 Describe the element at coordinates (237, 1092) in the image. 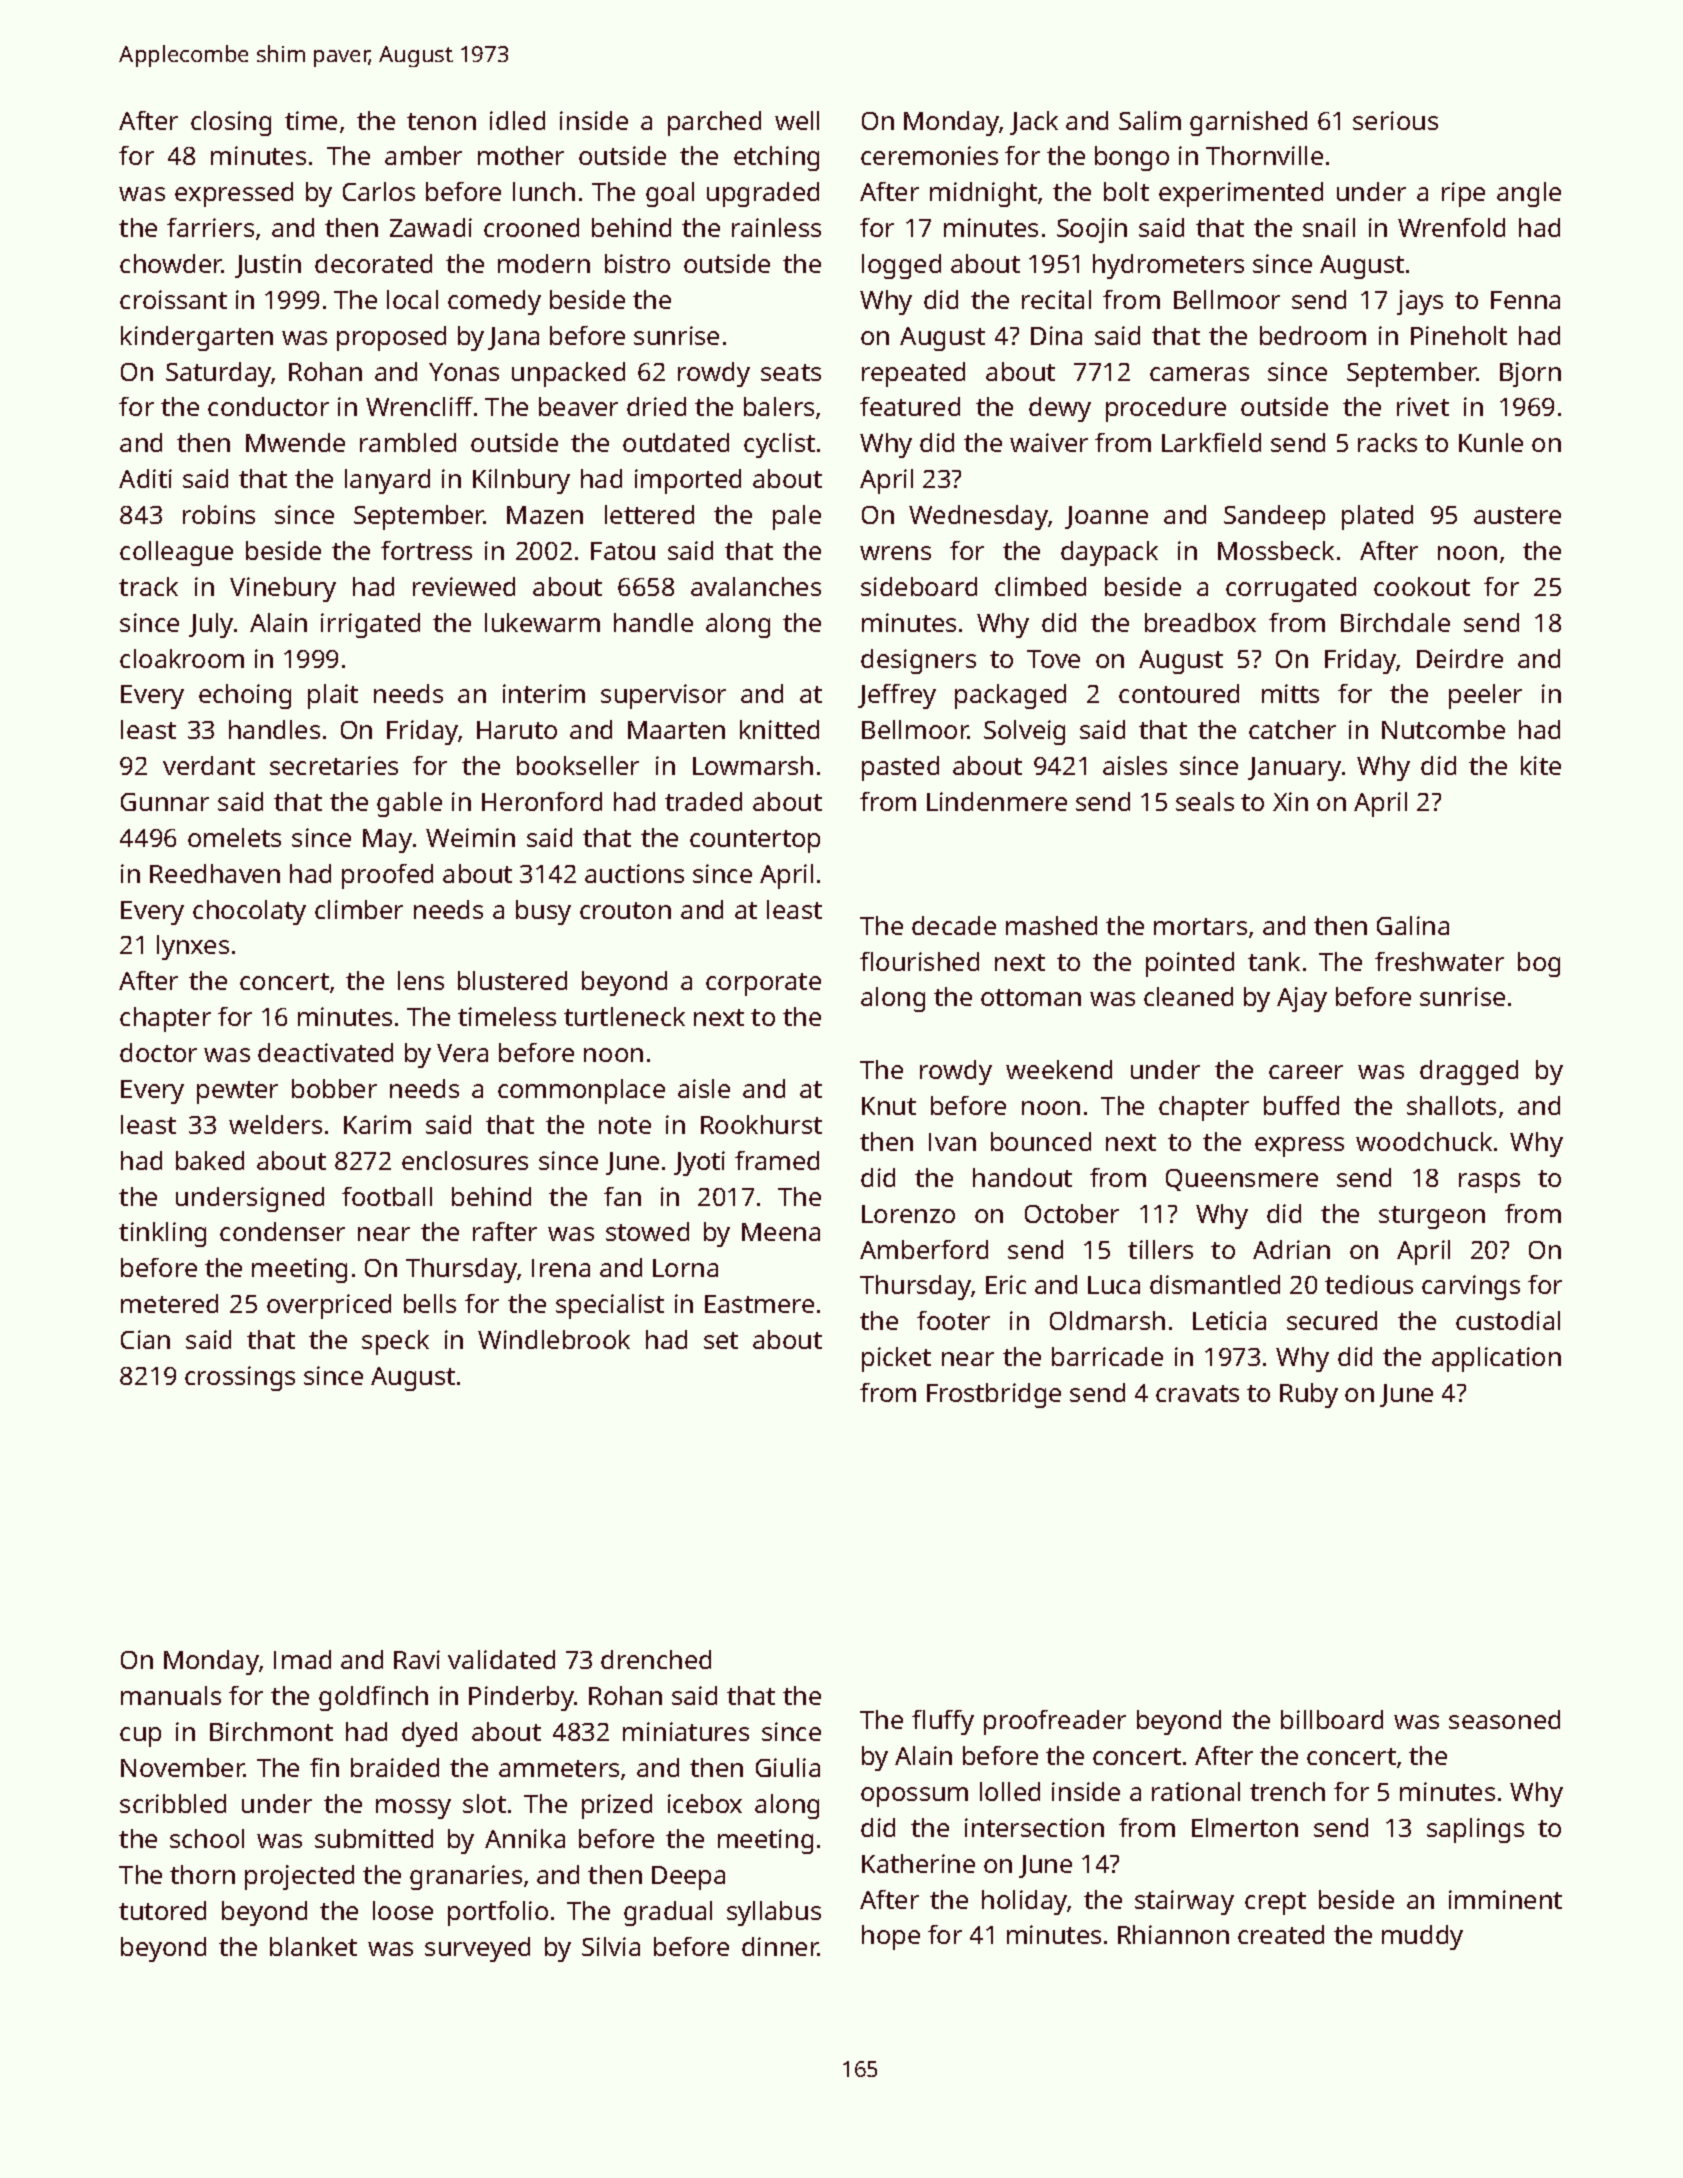

I see `pewter` at that location.
